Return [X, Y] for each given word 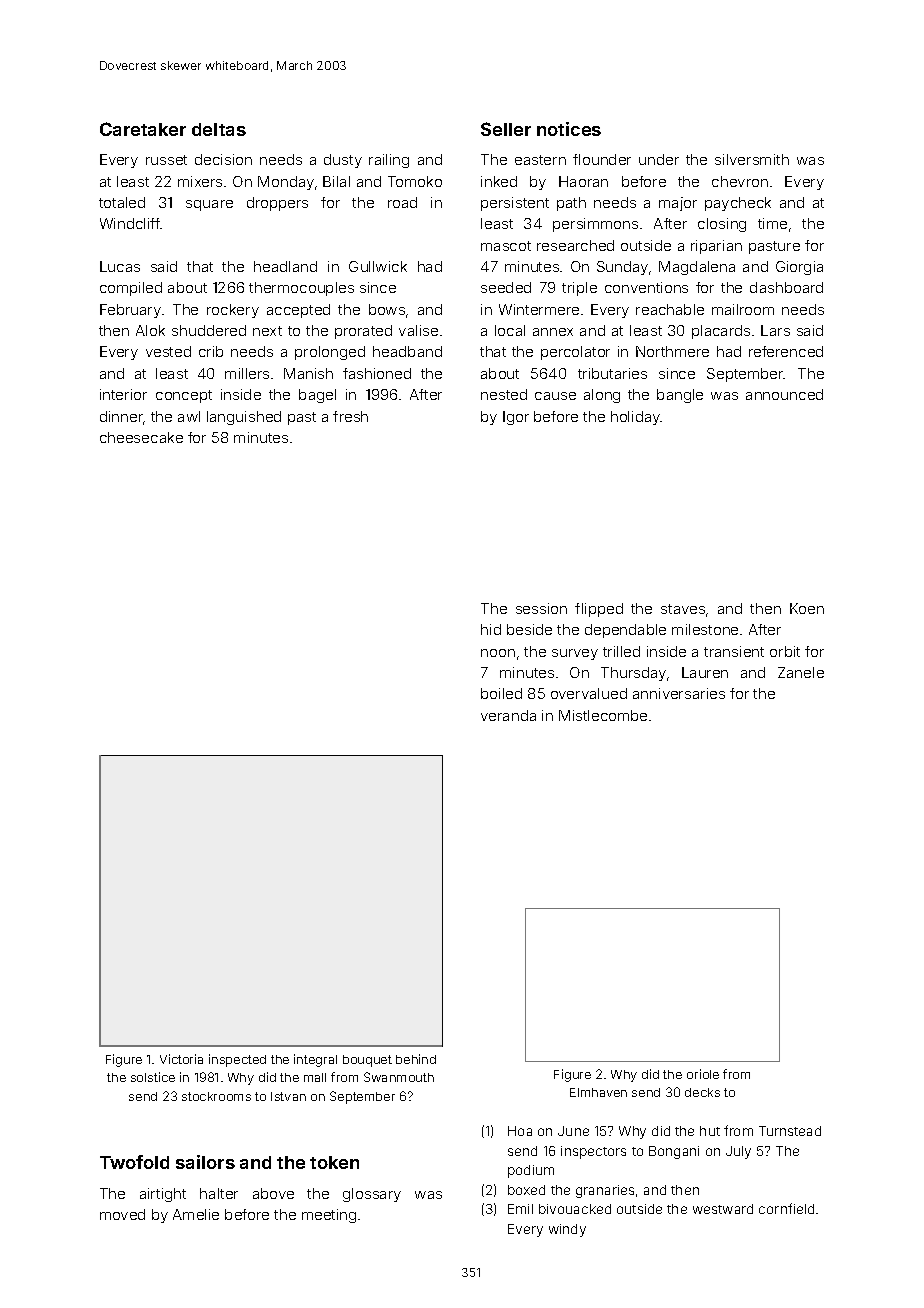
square [209, 205]
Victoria [181, 1059]
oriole [703, 1074]
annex [553, 332]
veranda [508, 715]
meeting [329, 1216]
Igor [516, 418]
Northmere [672, 351]
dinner [122, 418]
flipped [599, 610]
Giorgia [799, 268]
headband [407, 351]
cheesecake [141, 437]
